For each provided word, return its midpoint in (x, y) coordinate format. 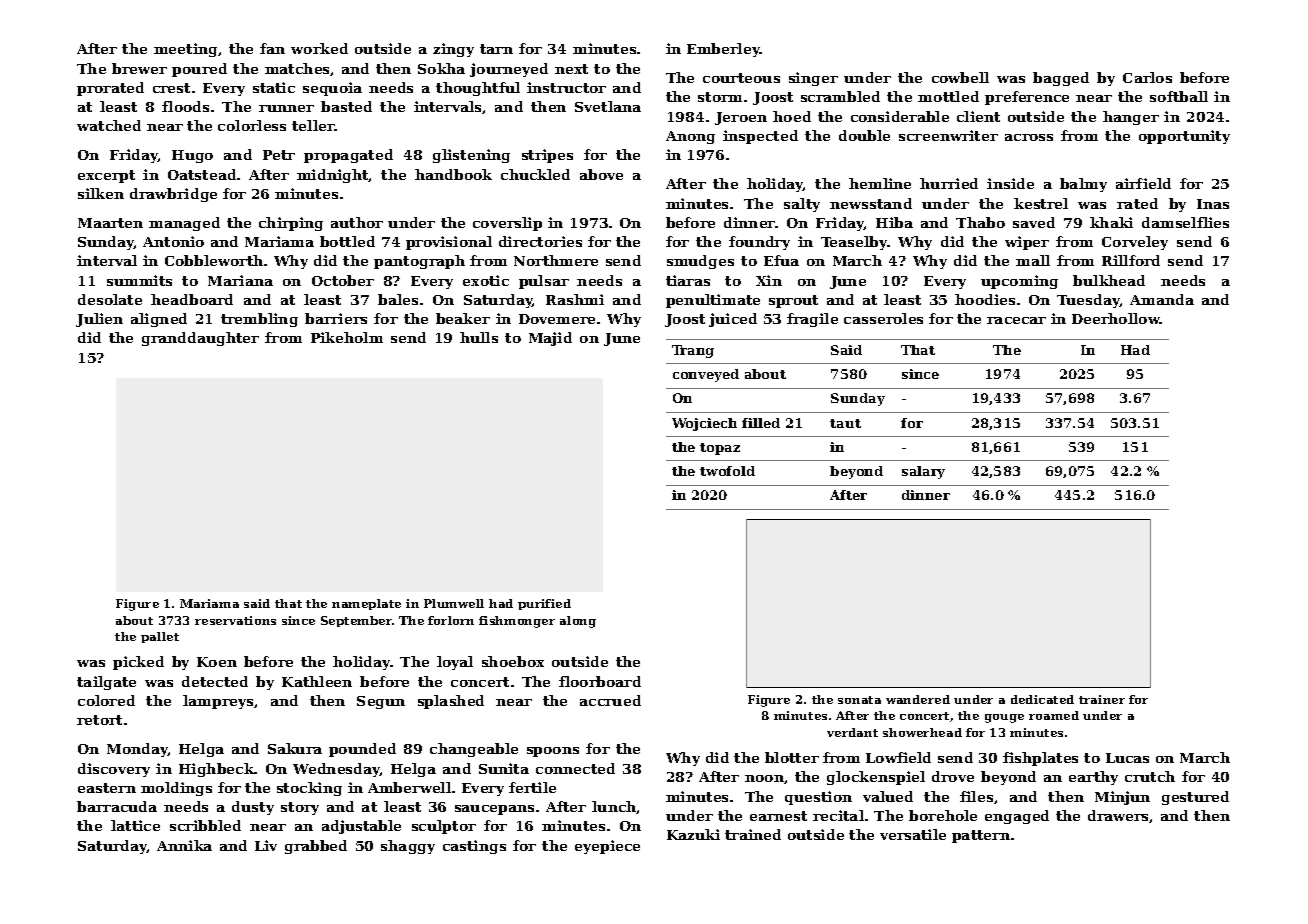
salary (923, 472)
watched (109, 125)
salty (802, 205)
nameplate (366, 604)
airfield (1143, 183)
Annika (184, 845)
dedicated (1042, 699)
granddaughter (200, 339)
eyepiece (607, 847)
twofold (727, 471)
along (578, 622)
